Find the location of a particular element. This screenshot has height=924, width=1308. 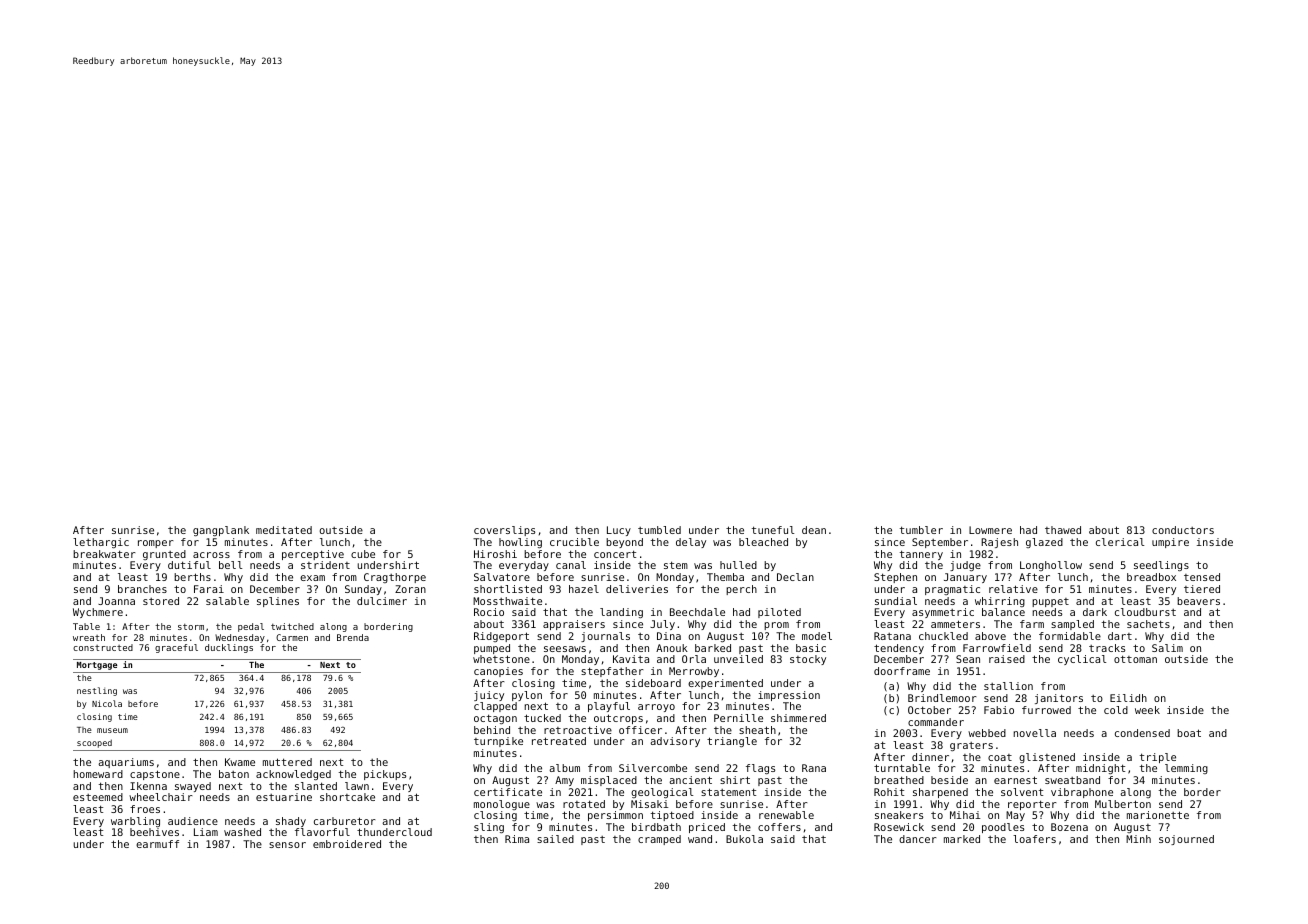

sensor is located at coordinates (287, 845).
